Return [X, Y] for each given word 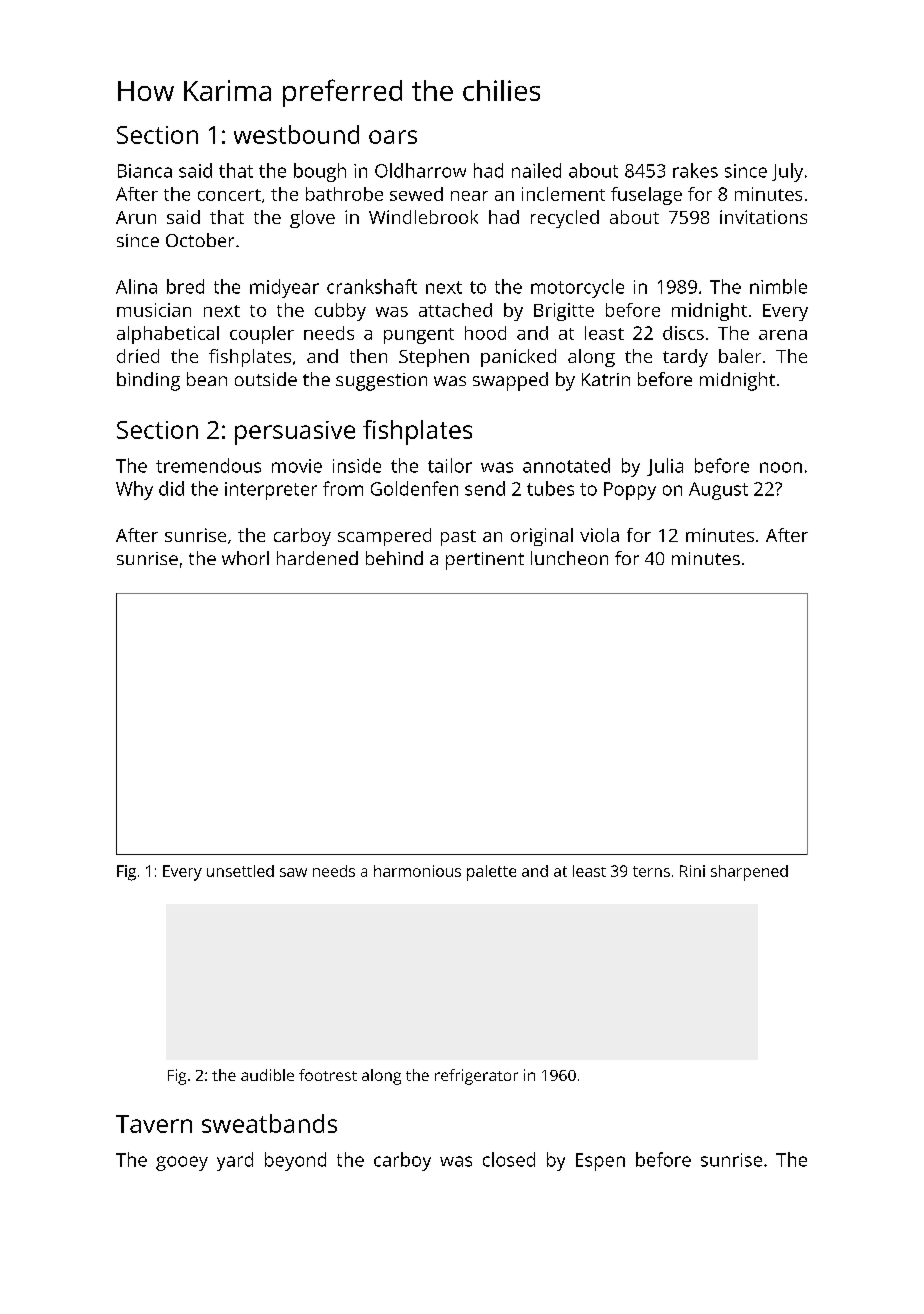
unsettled [240, 871]
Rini [692, 871]
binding [148, 381]
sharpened [749, 873]
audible [267, 1075]
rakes [695, 170]
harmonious [417, 871]
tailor [450, 465]
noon [781, 467]
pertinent [485, 561]
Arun [136, 217]
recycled [565, 219]
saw [293, 872]
